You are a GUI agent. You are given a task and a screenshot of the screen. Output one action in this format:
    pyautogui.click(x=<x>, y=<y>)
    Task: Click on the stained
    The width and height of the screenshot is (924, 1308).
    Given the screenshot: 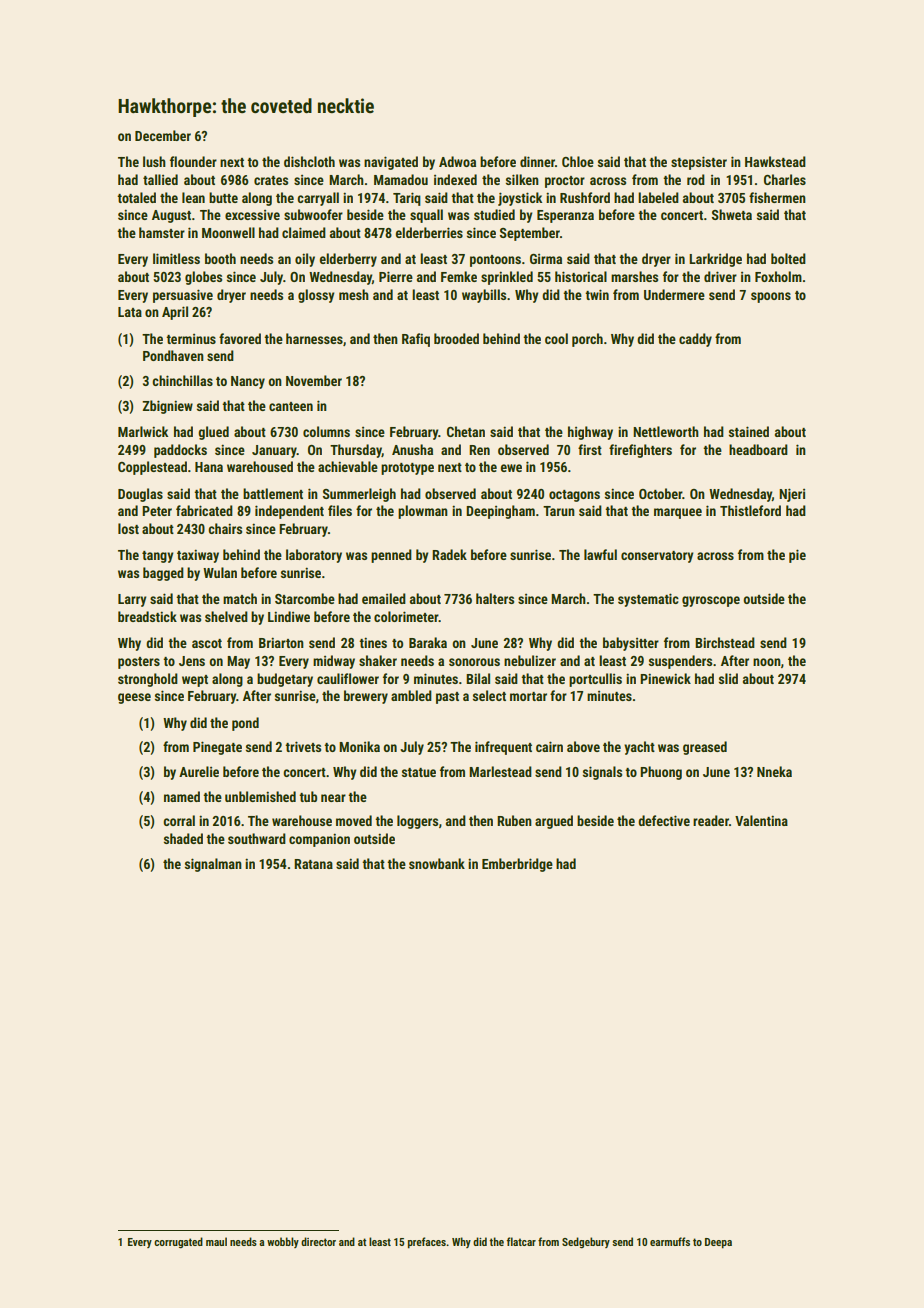 What is the action you would take?
    pyautogui.click(x=749, y=431)
